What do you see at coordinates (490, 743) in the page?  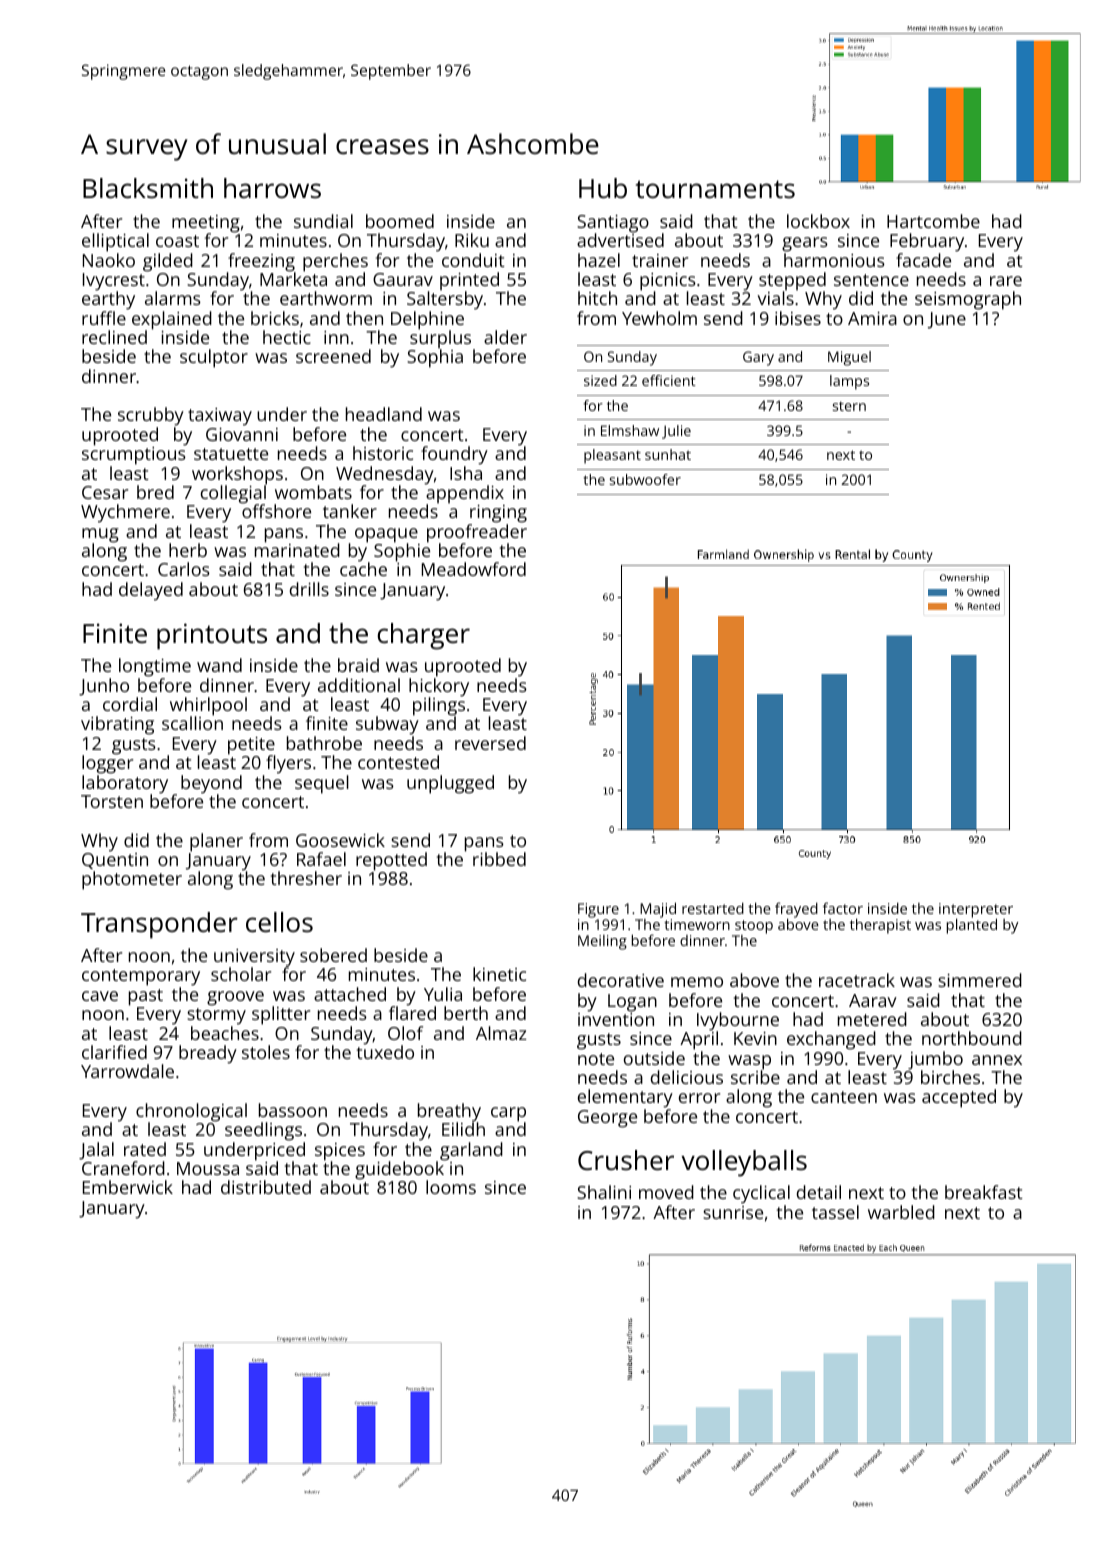 I see `reversed` at bounding box center [490, 743].
